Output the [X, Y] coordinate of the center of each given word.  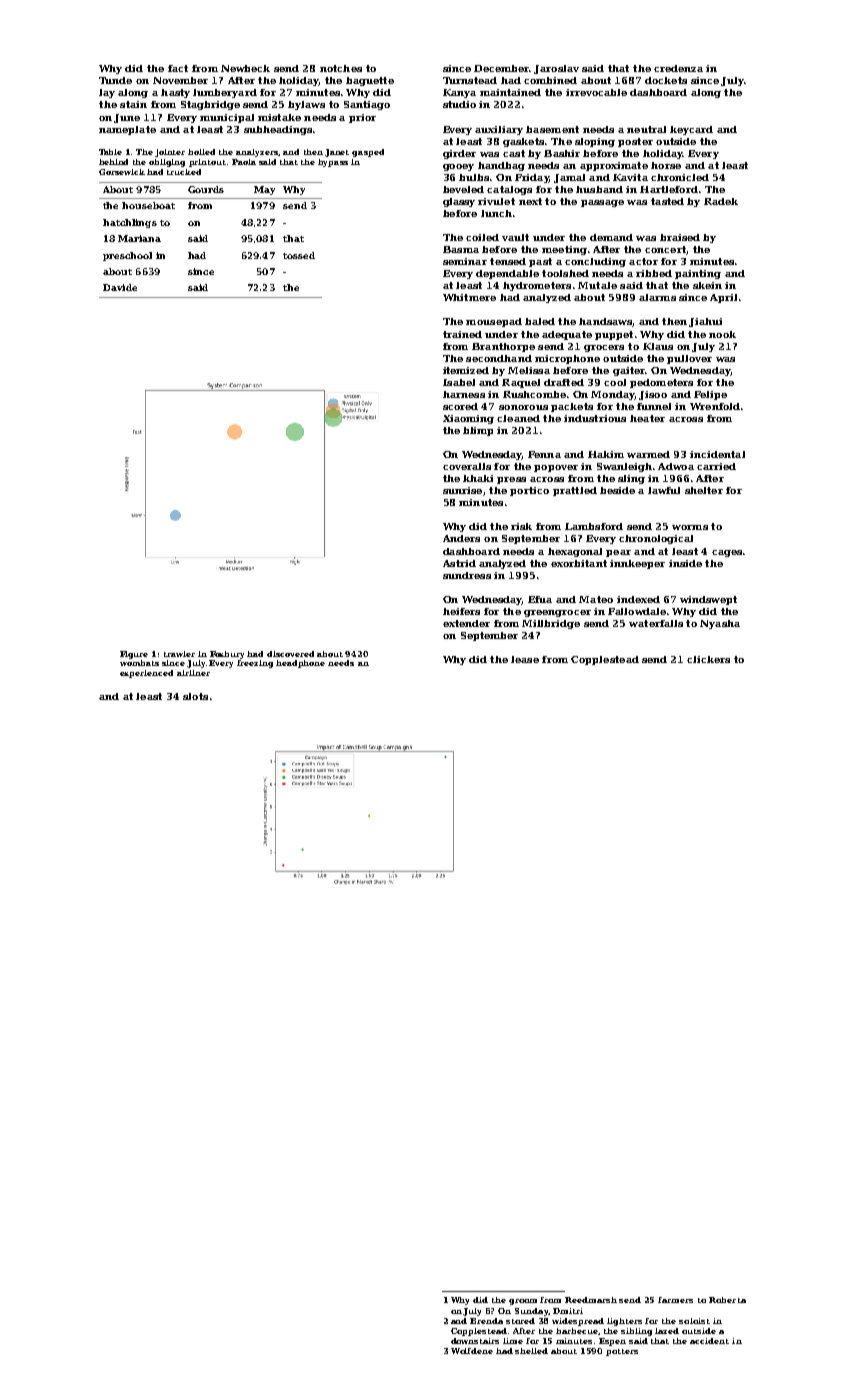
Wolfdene [472, 1351]
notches [341, 68]
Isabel [459, 382]
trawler [179, 654]
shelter [704, 490]
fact [178, 68]
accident [709, 1341]
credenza [678, 68]
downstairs [475, 1341]
